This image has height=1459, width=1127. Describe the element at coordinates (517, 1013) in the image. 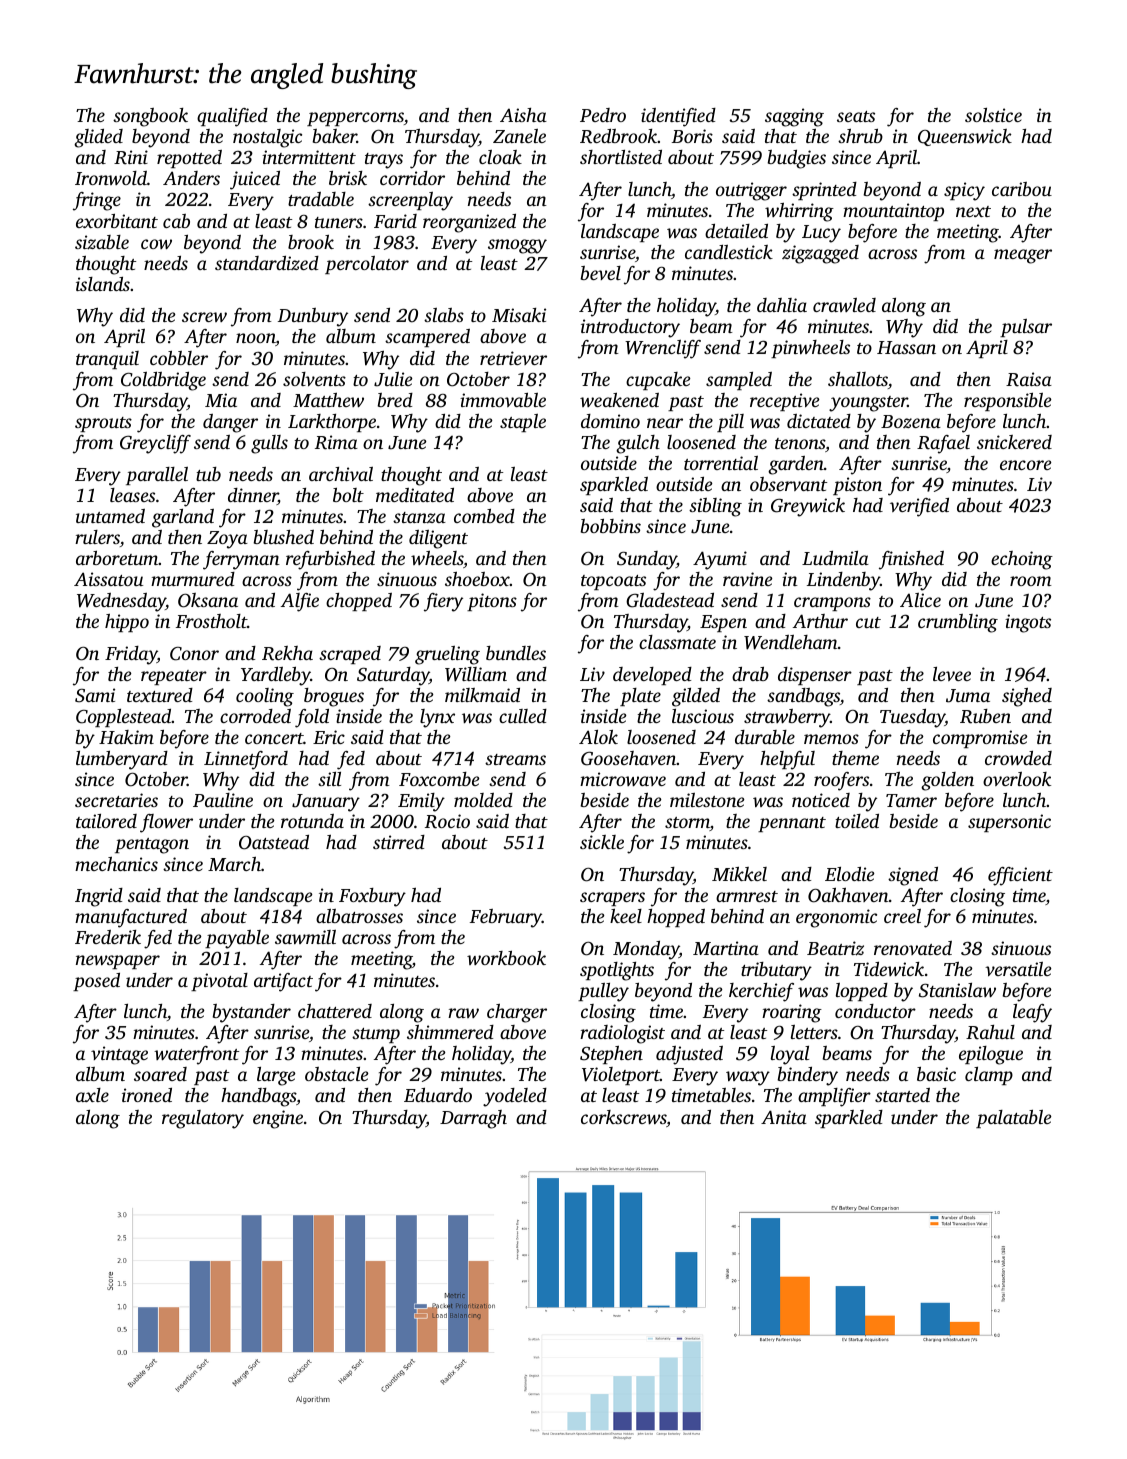

I see `charger` at that location.
